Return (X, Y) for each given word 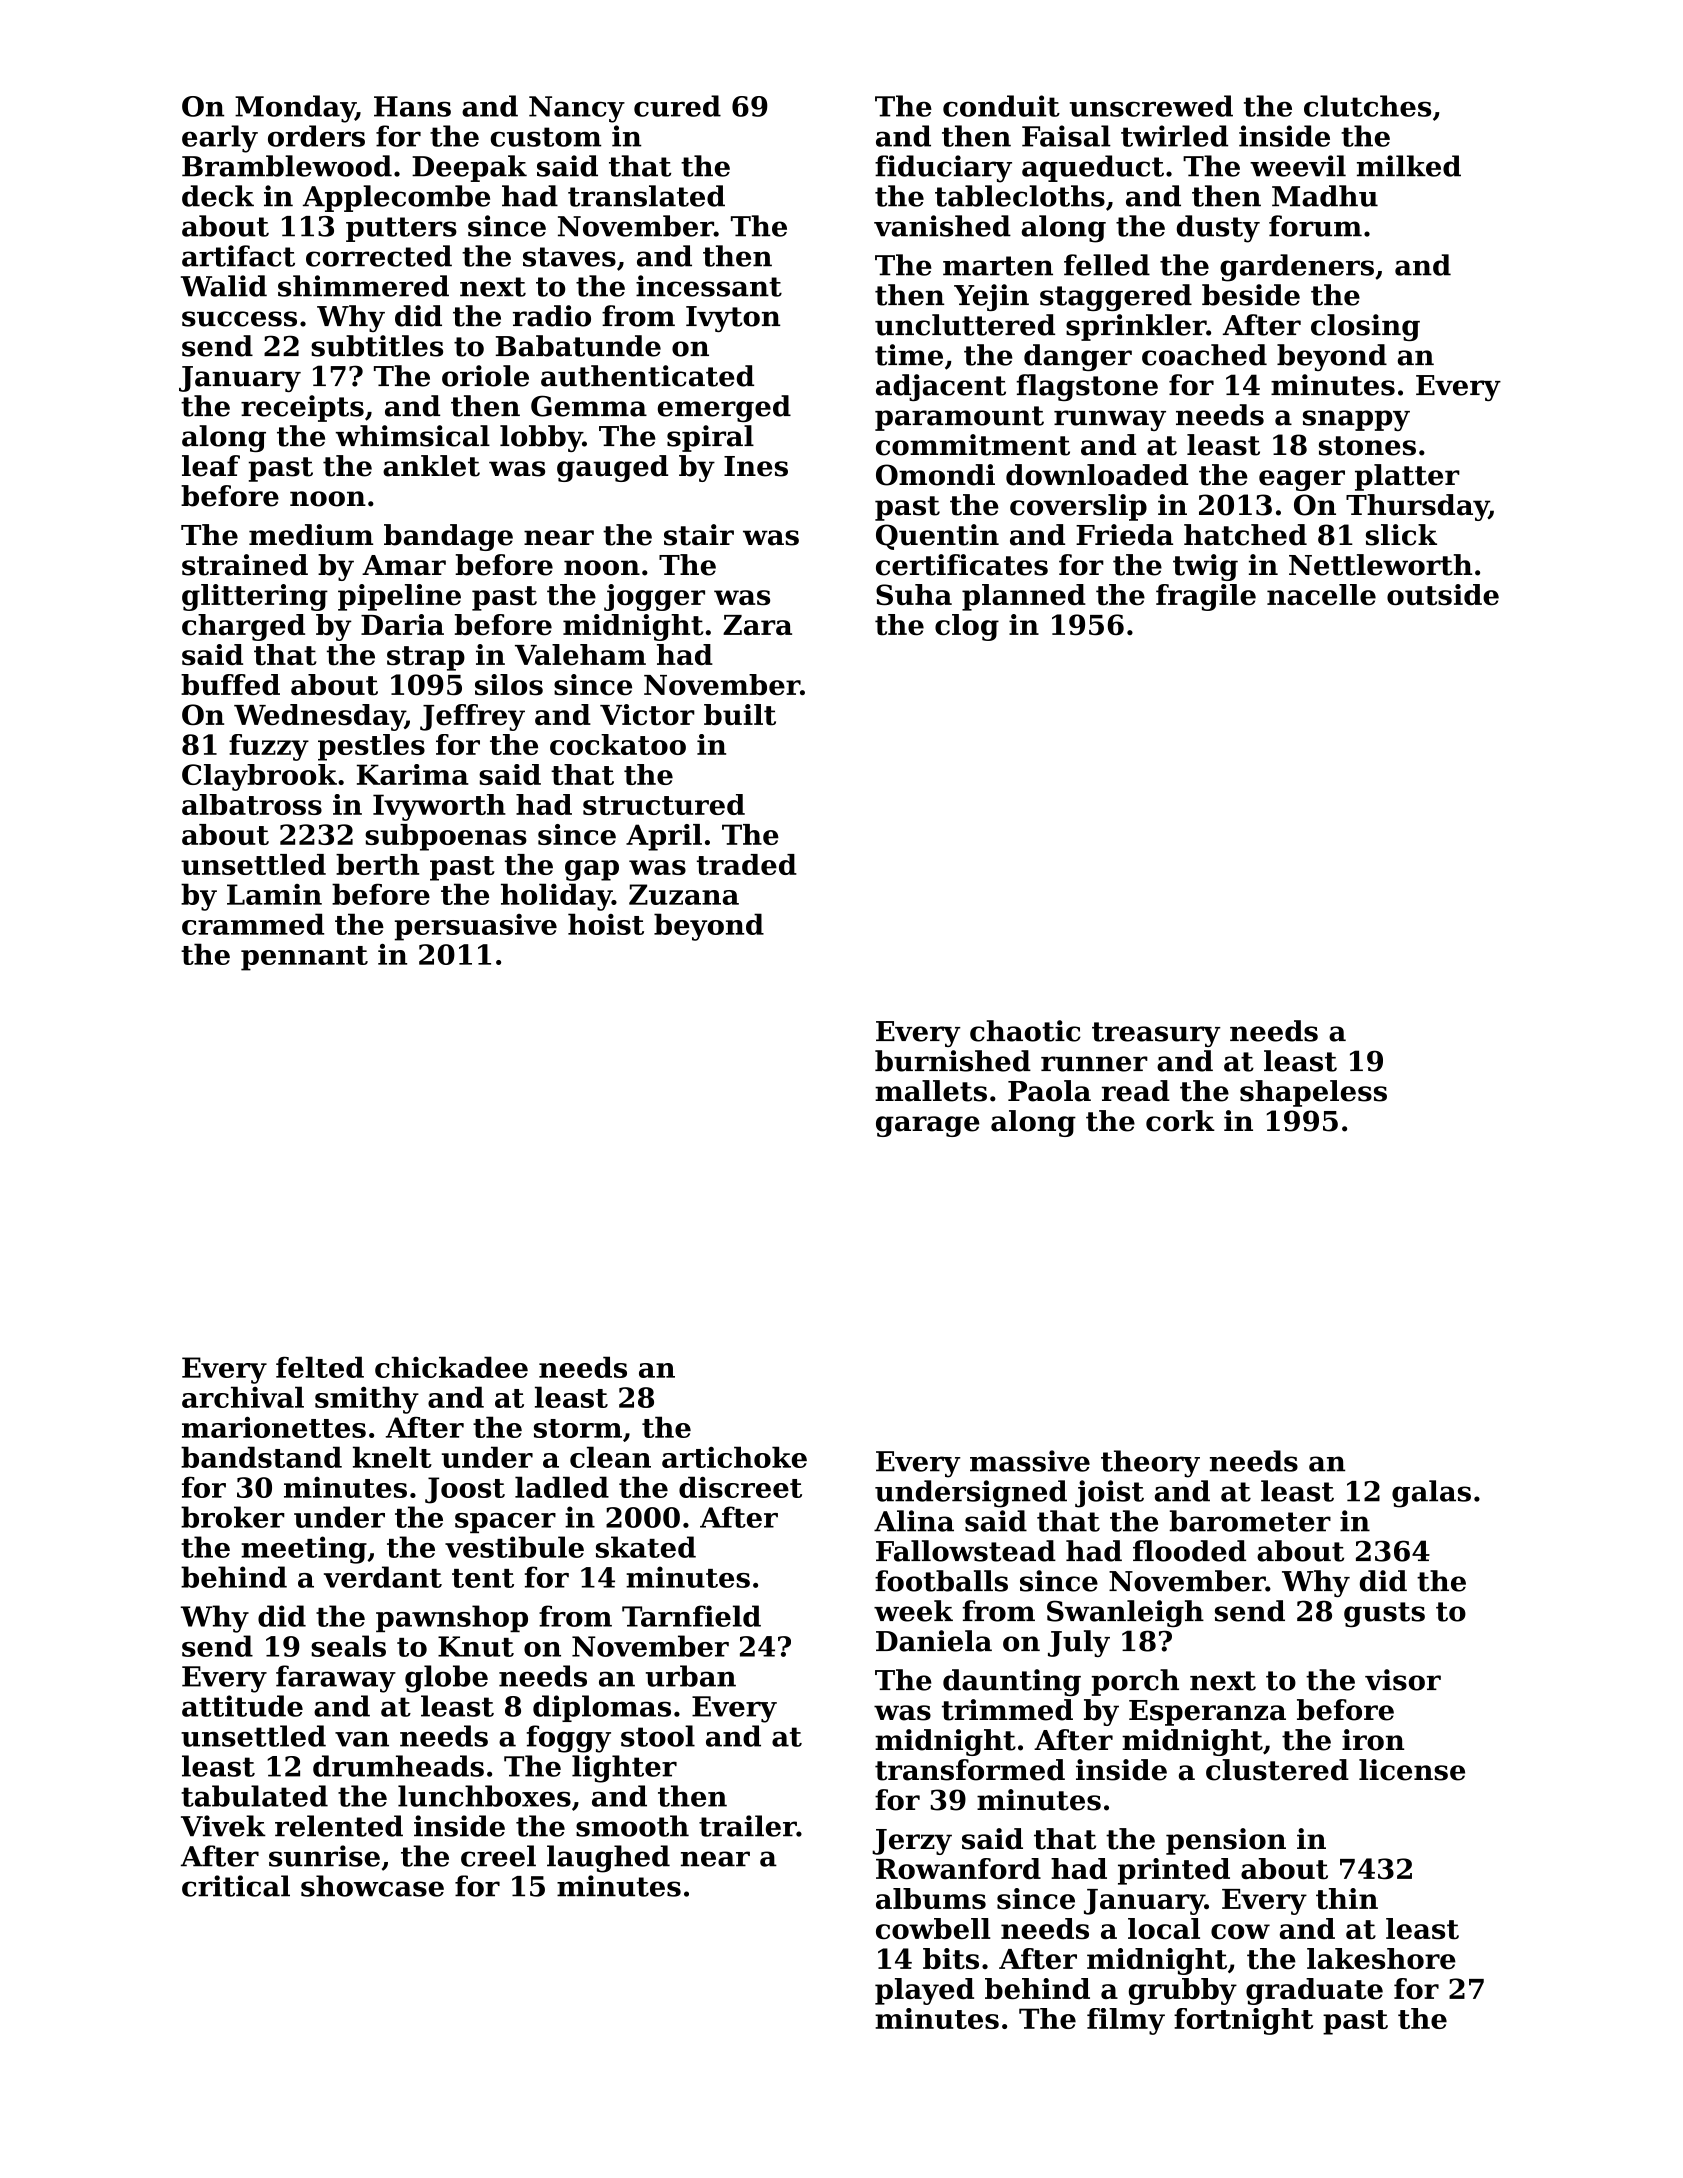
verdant (383, 1577)
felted (320, 1367)
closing (1365, 327)
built (740, 715)
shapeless (1313, 1093)
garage (928, 1126)
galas (1431, 1494)
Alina (914, 1521)
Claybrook (259, 777)
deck (218, 196)
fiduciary (943, 169)
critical (236, 1886)
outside (1443, 595)
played (924, 1991)
